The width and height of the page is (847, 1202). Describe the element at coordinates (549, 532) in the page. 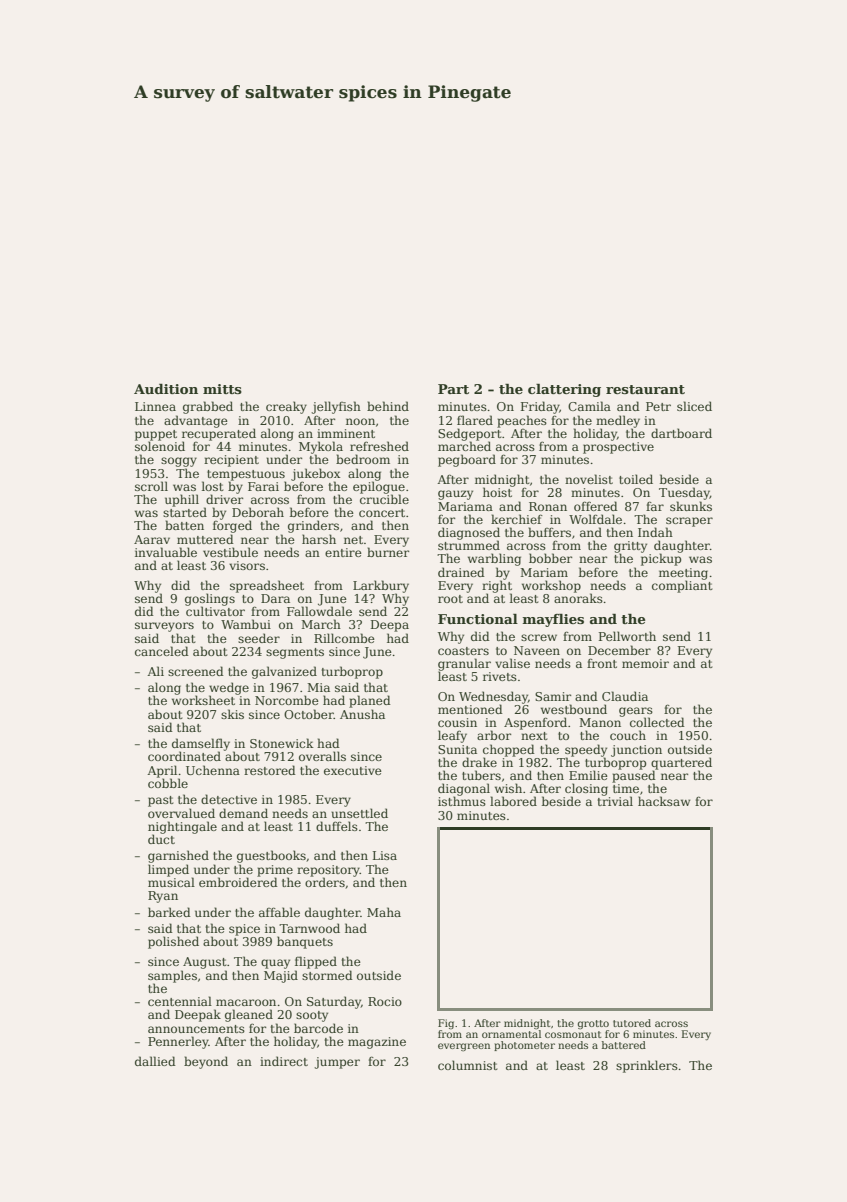

I see `buffers` at that location.
